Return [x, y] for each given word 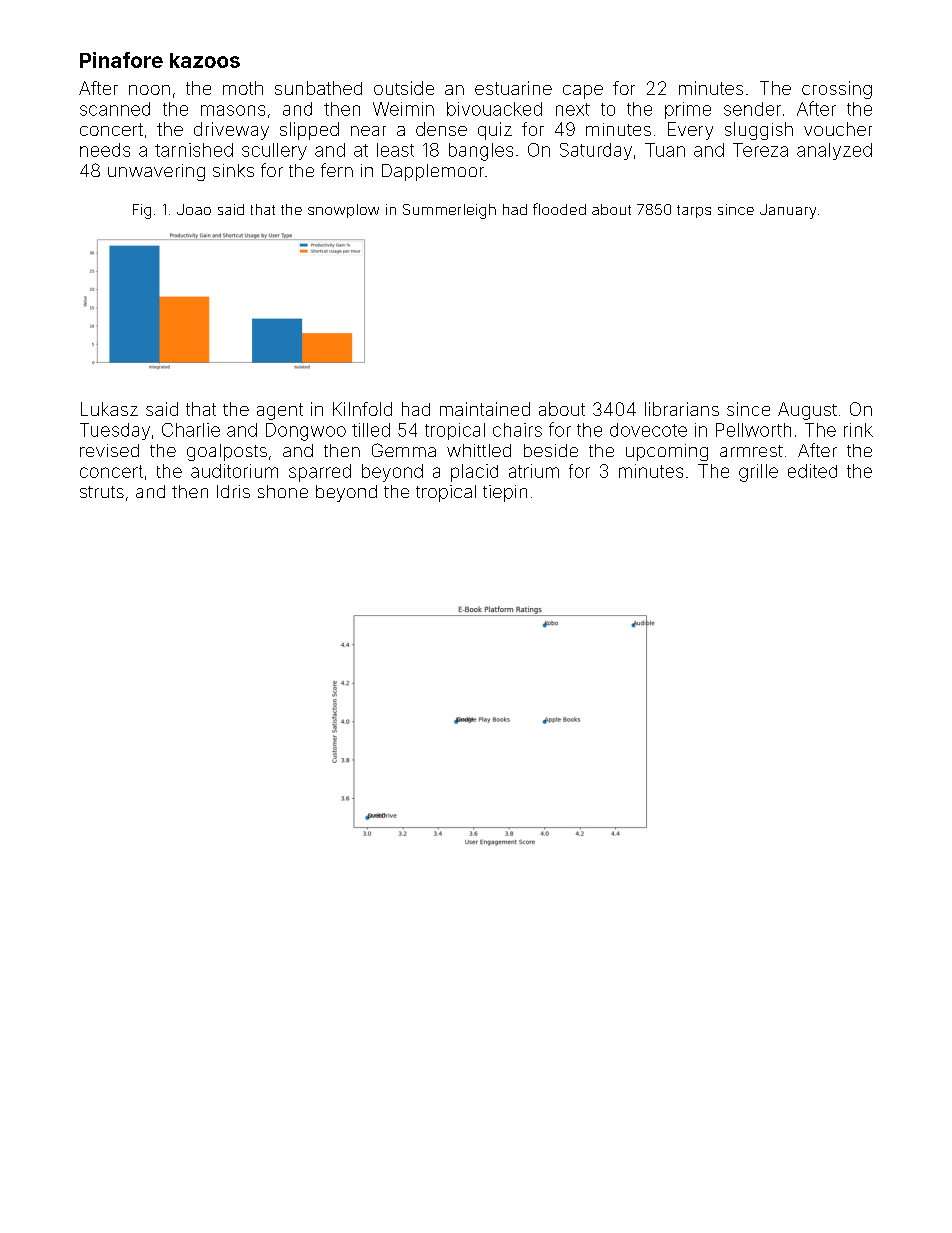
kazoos [205, 60]
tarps [694, 211]
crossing [837, 90]
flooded [559, 209]
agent [280, 411]
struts [102, 492]
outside [404, 88]
